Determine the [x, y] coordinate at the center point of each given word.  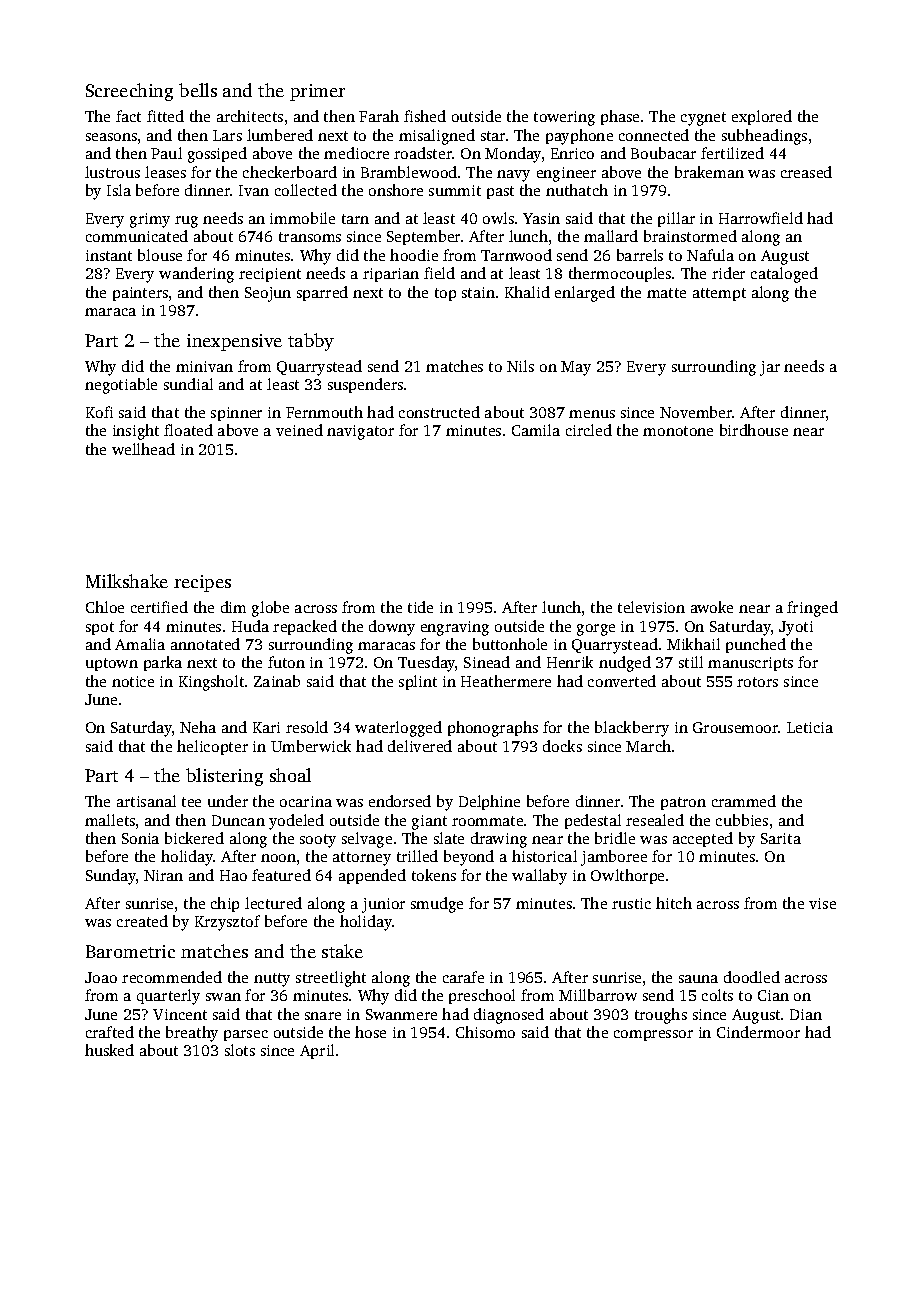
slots [240, 1050]
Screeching [129, 92]
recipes [202, 583]
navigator [360, 432]
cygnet [703, 119]
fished [425, 116]
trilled [417, 856]
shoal [290, 775]
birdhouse [754, 430]
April [317, 1051]
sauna [698, 979]
